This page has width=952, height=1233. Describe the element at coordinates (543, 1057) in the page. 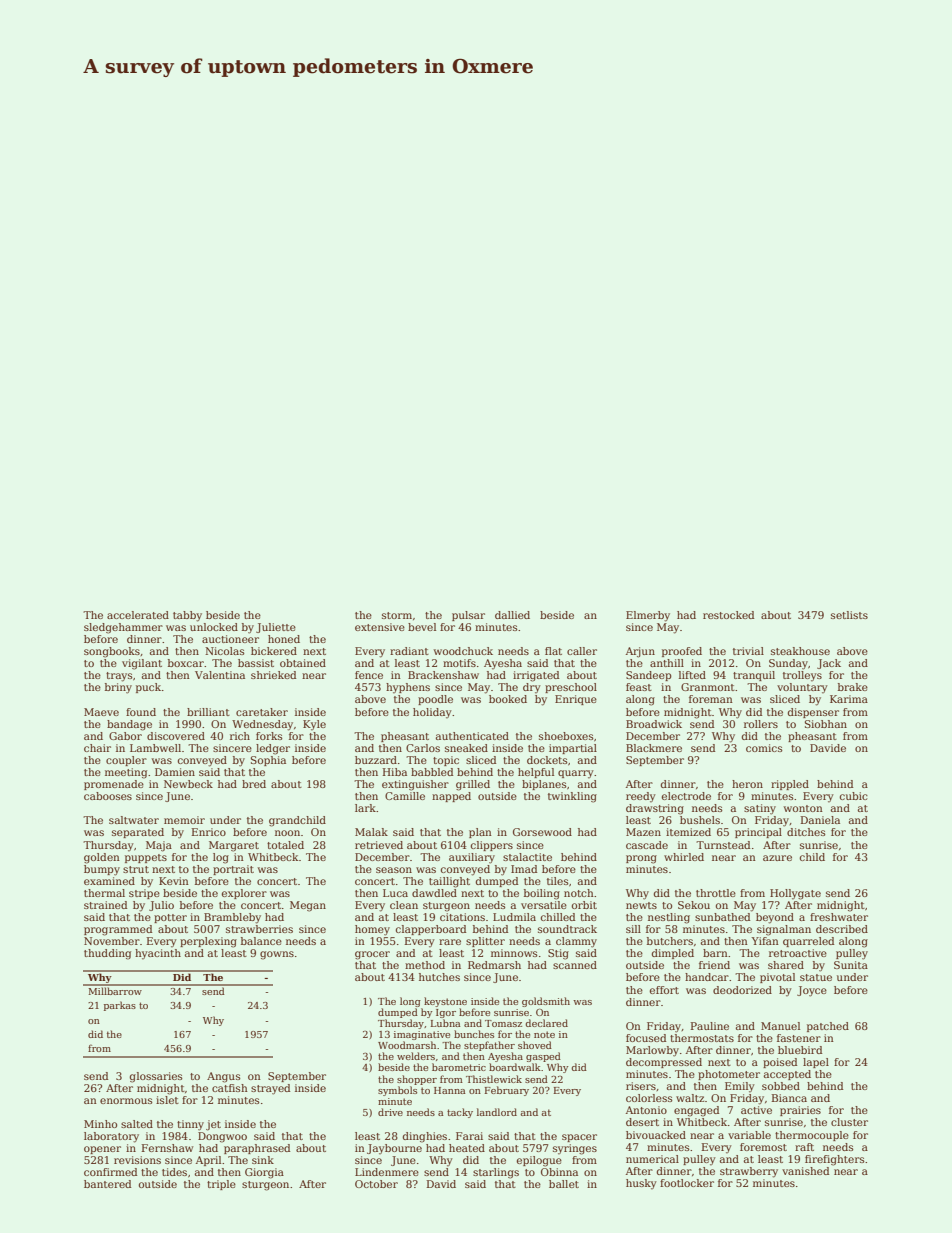

I see `gasped` at that location.
